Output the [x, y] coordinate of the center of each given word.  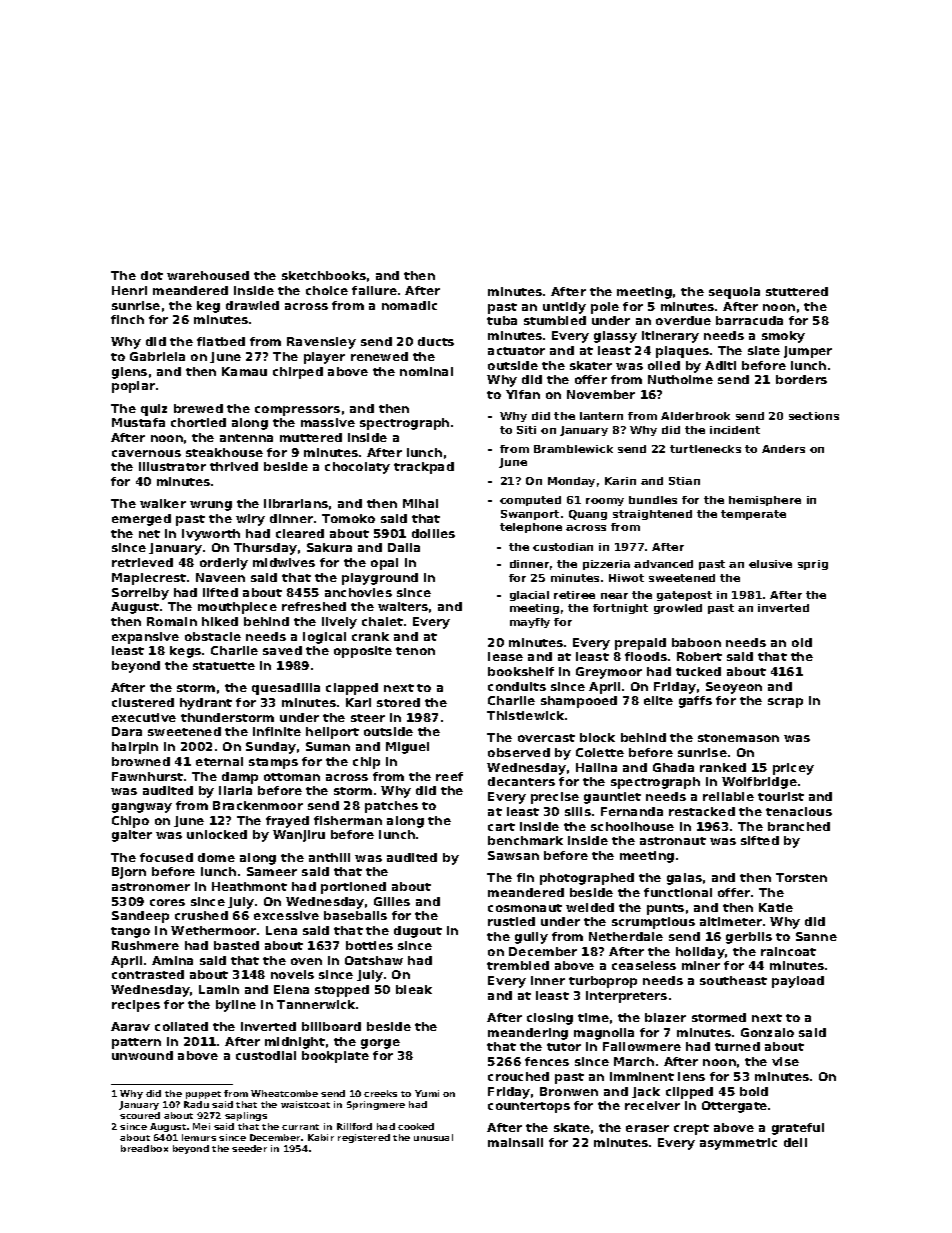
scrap [785, 703]
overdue [683, 320]
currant [300, 1127]
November [601, 394]
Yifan [523, 394]
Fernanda [632, 811]
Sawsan [513, 855]
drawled [252, 305]
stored [398, 702]
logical [324, 638]
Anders [783, 449]
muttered [311, 437]
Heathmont [249, 886]
